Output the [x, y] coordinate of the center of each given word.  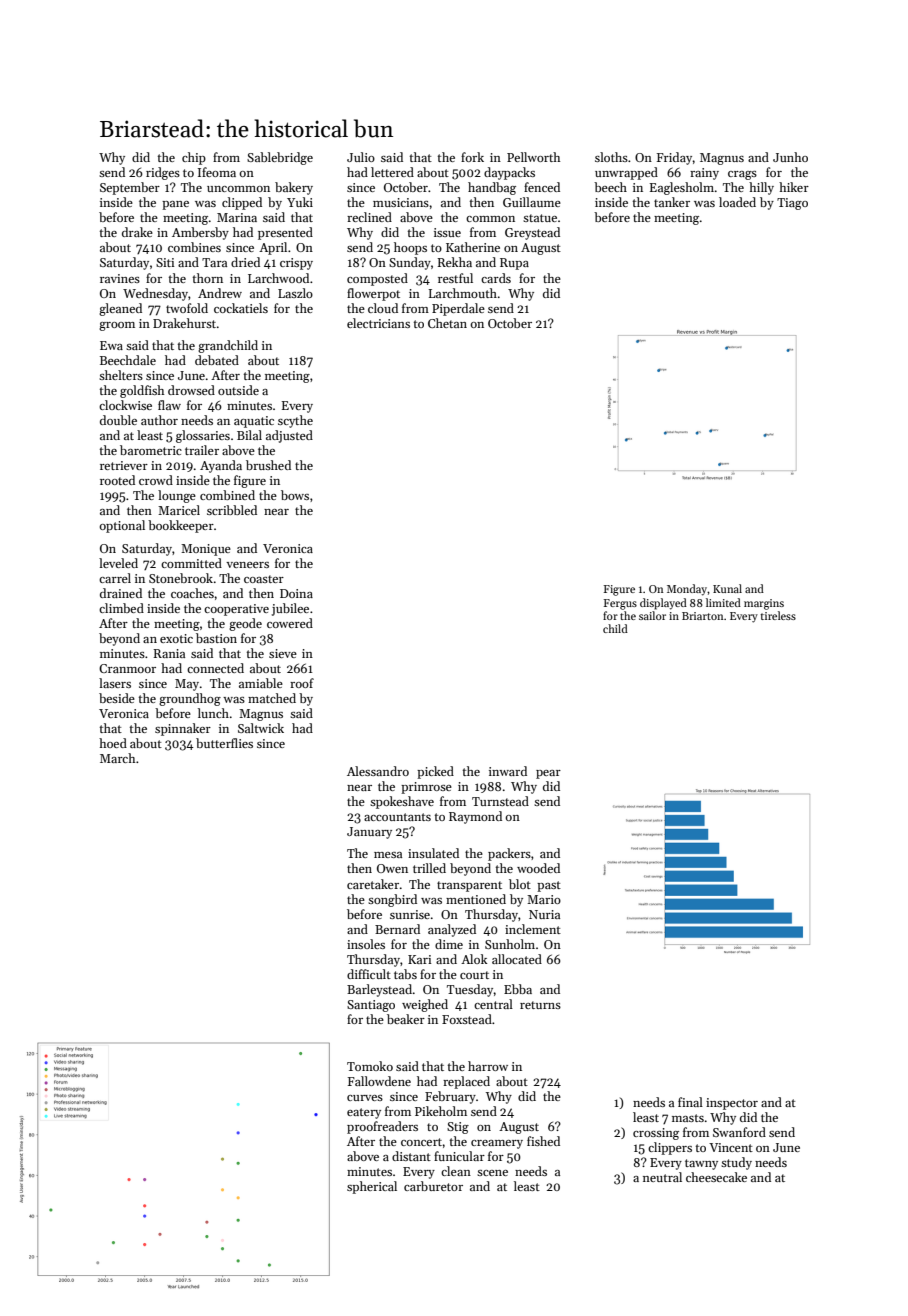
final [690, 1102]
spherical [372, 1187]
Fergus [620, 604]
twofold [187, 308]
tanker [672, 202]
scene [492, 1173]
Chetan [447, 323]
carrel [115, 578]
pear [548, 774]
